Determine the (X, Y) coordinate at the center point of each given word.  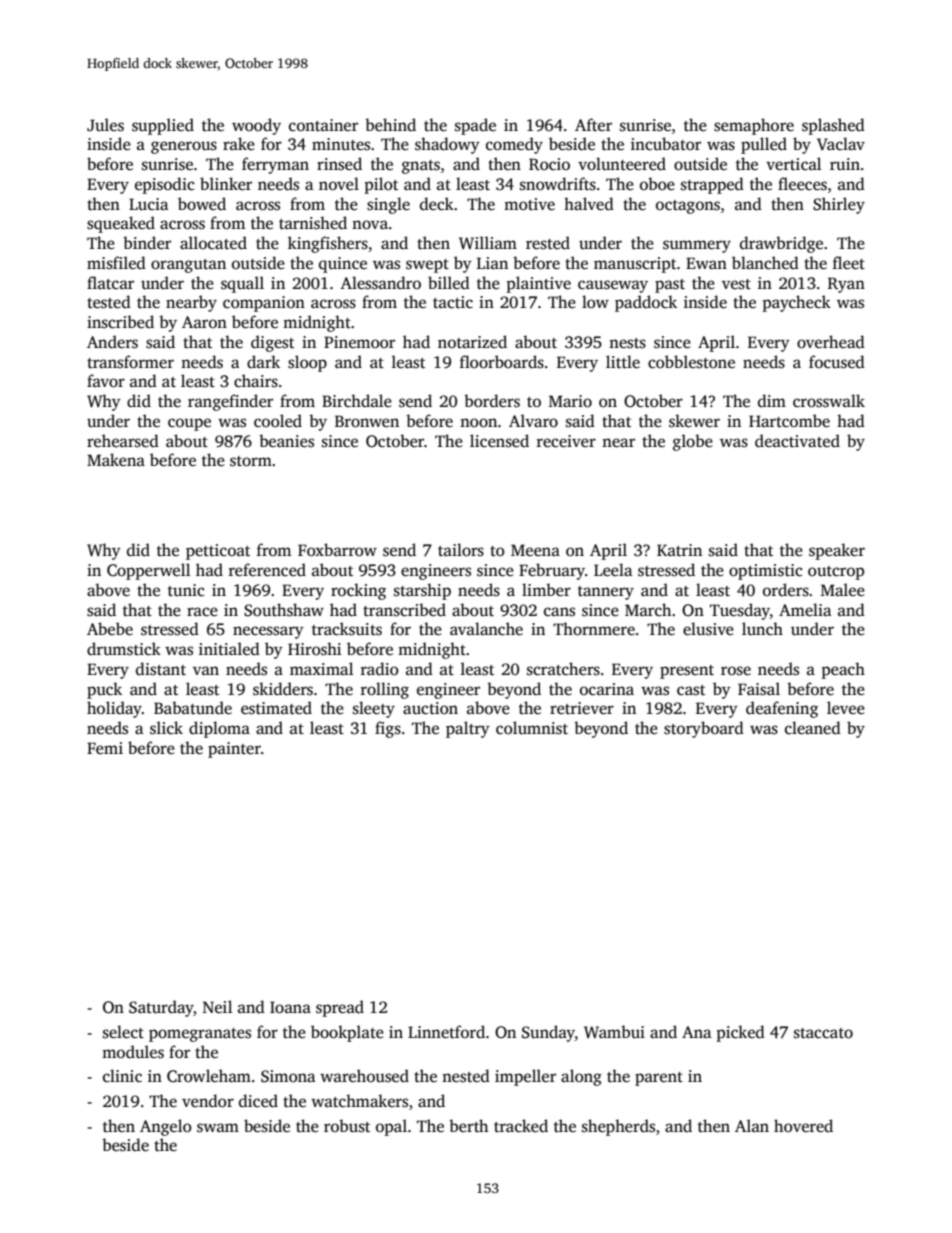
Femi (105, 748)
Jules (105, 125)
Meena (535, 550)
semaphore (754, 126)
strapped (712, 185)
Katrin (679, 550)
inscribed (120, 322)
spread (340, 1008)
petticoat (218, 552)
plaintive (539, 284)
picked (741, 1033)
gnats (421, 167)
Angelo (166, 1127)
